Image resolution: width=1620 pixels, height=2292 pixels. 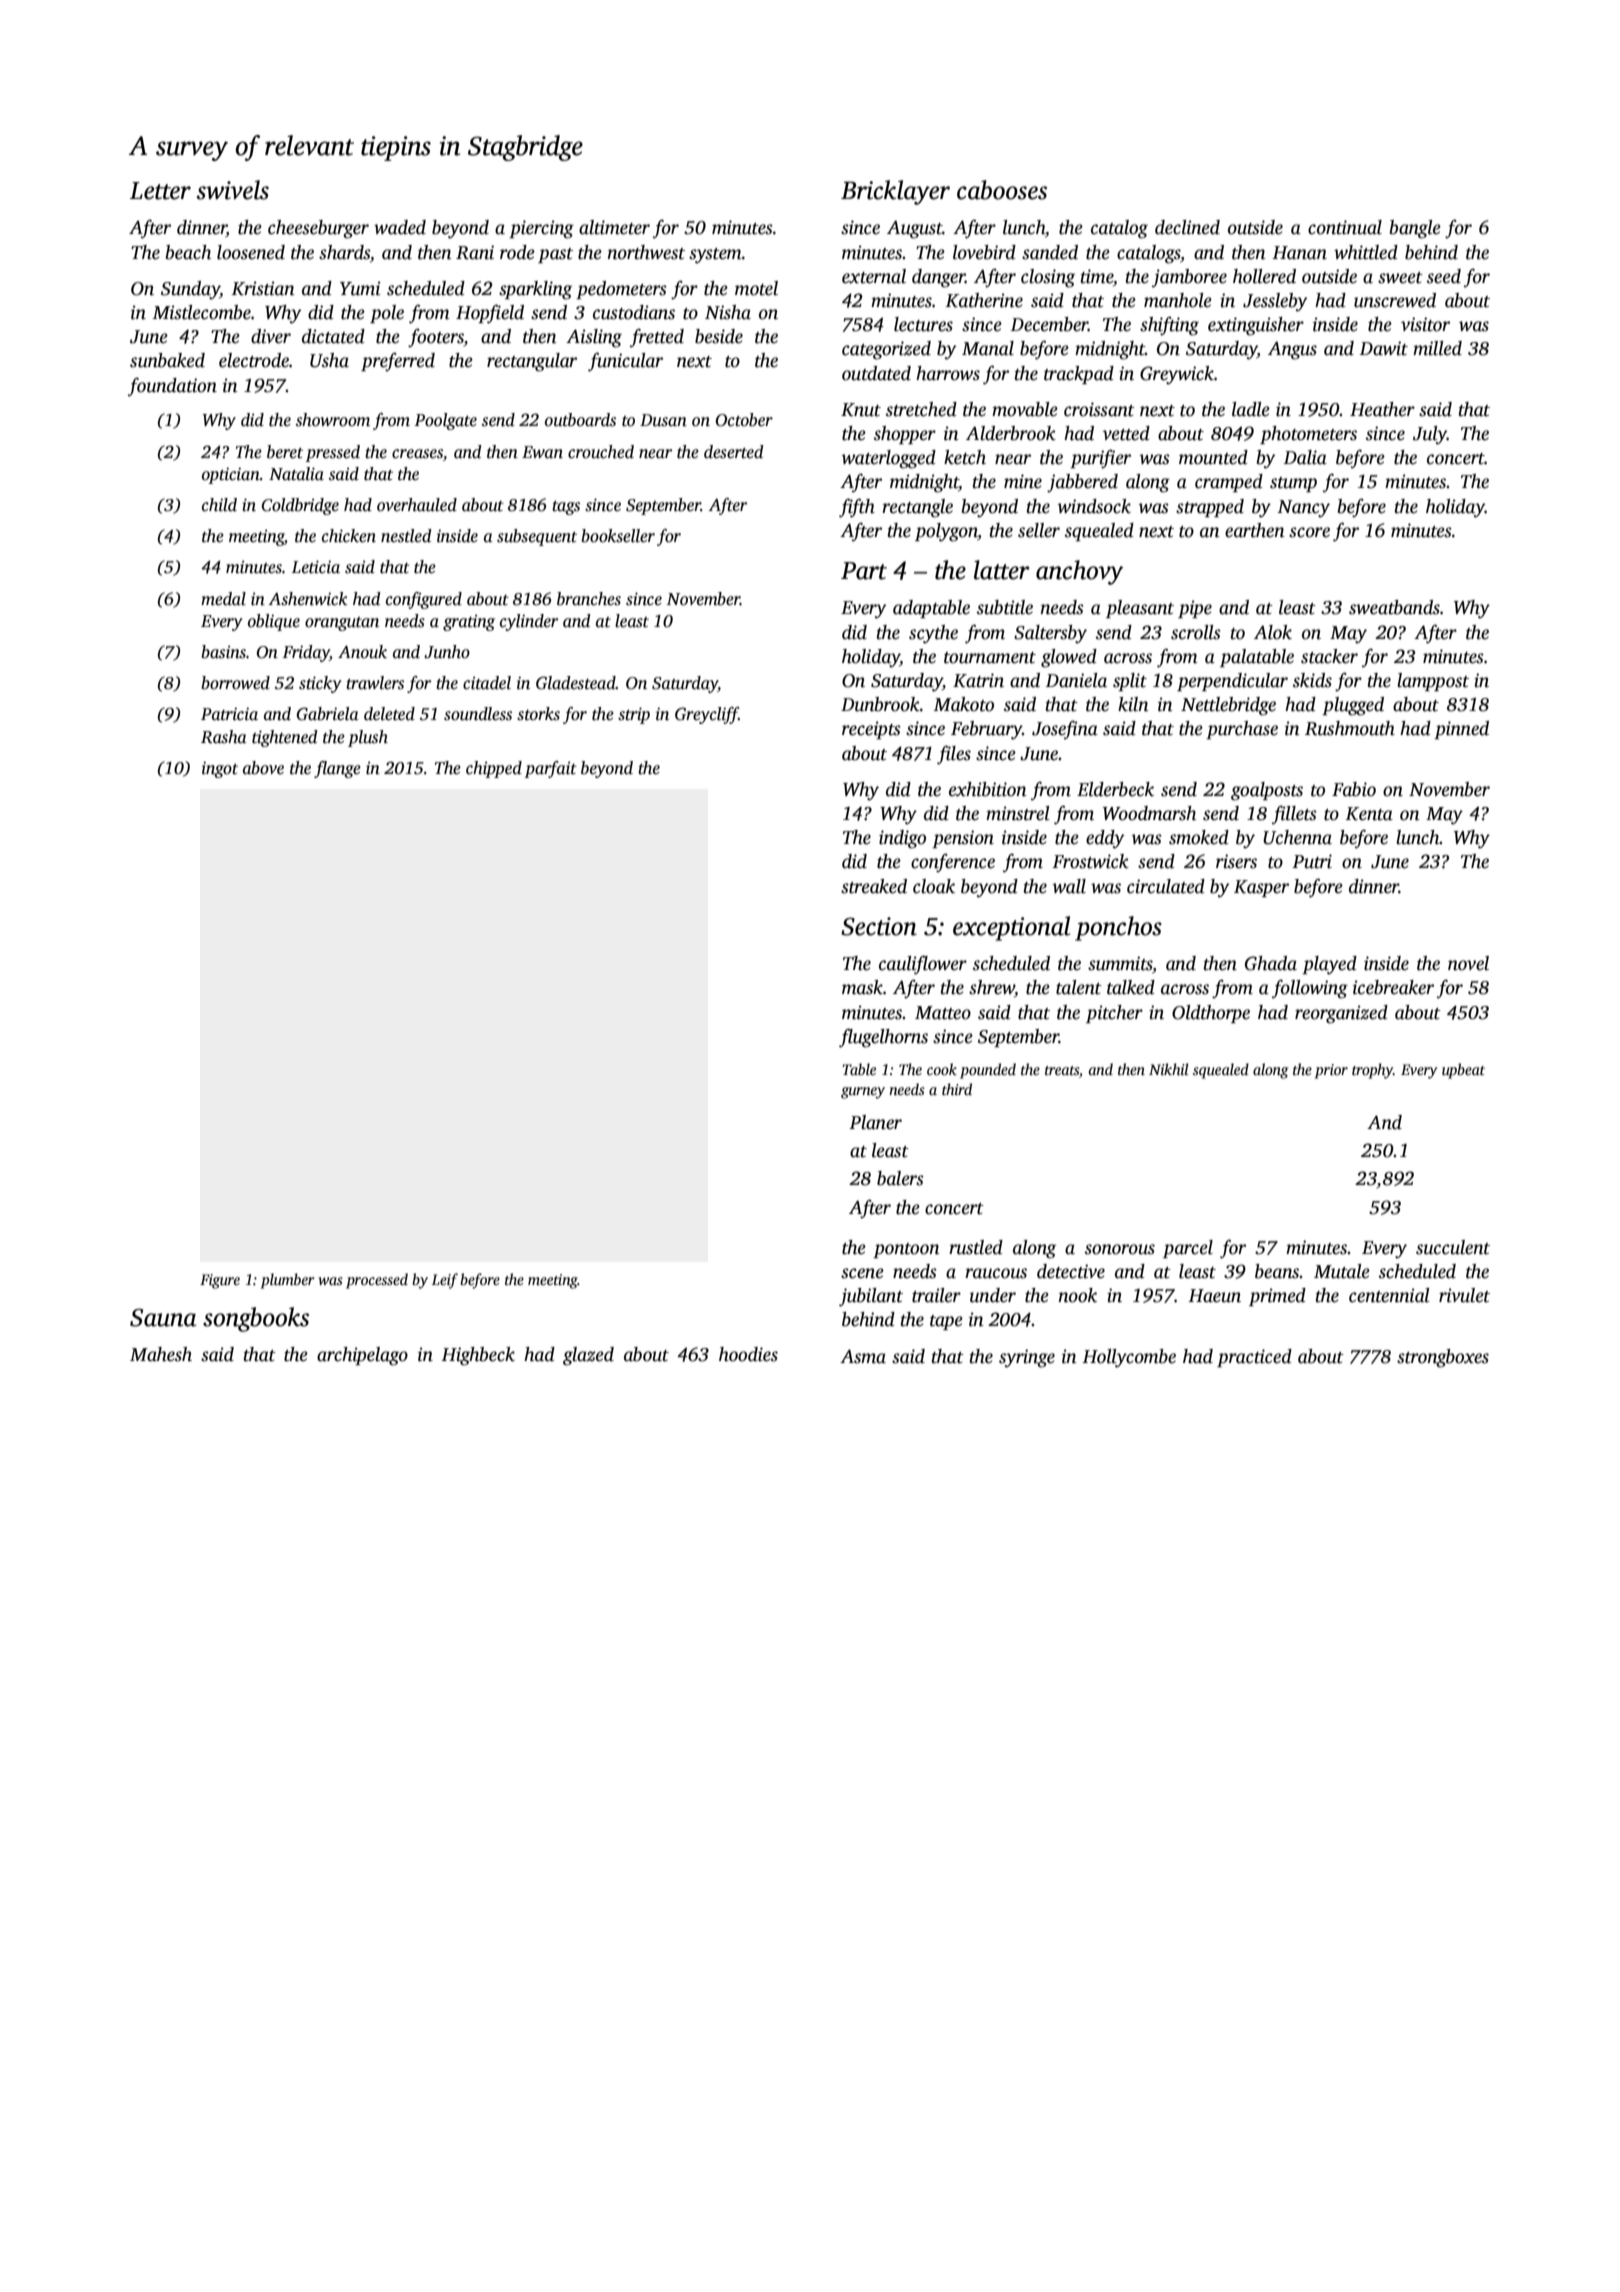 What do you see at coordinates (1394, 607) in the page?
I see `sweatbands` at bounding box center [1394, 607].
